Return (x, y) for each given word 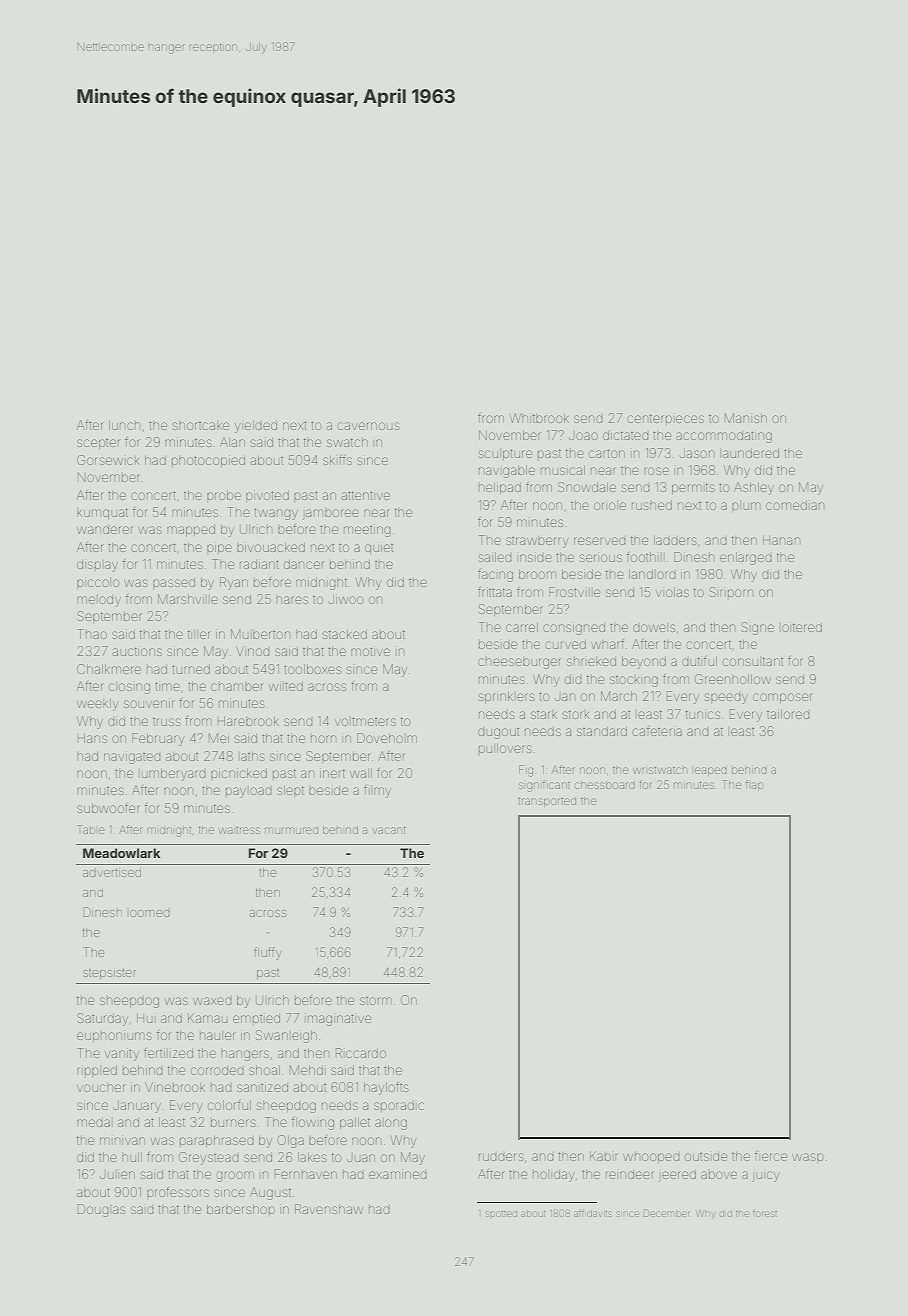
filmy (377, 791)
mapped (191, 530)
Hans (92, 738)
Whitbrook (539, 418)
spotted (501, 1214)
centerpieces (665, 418)
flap (754, 785)
